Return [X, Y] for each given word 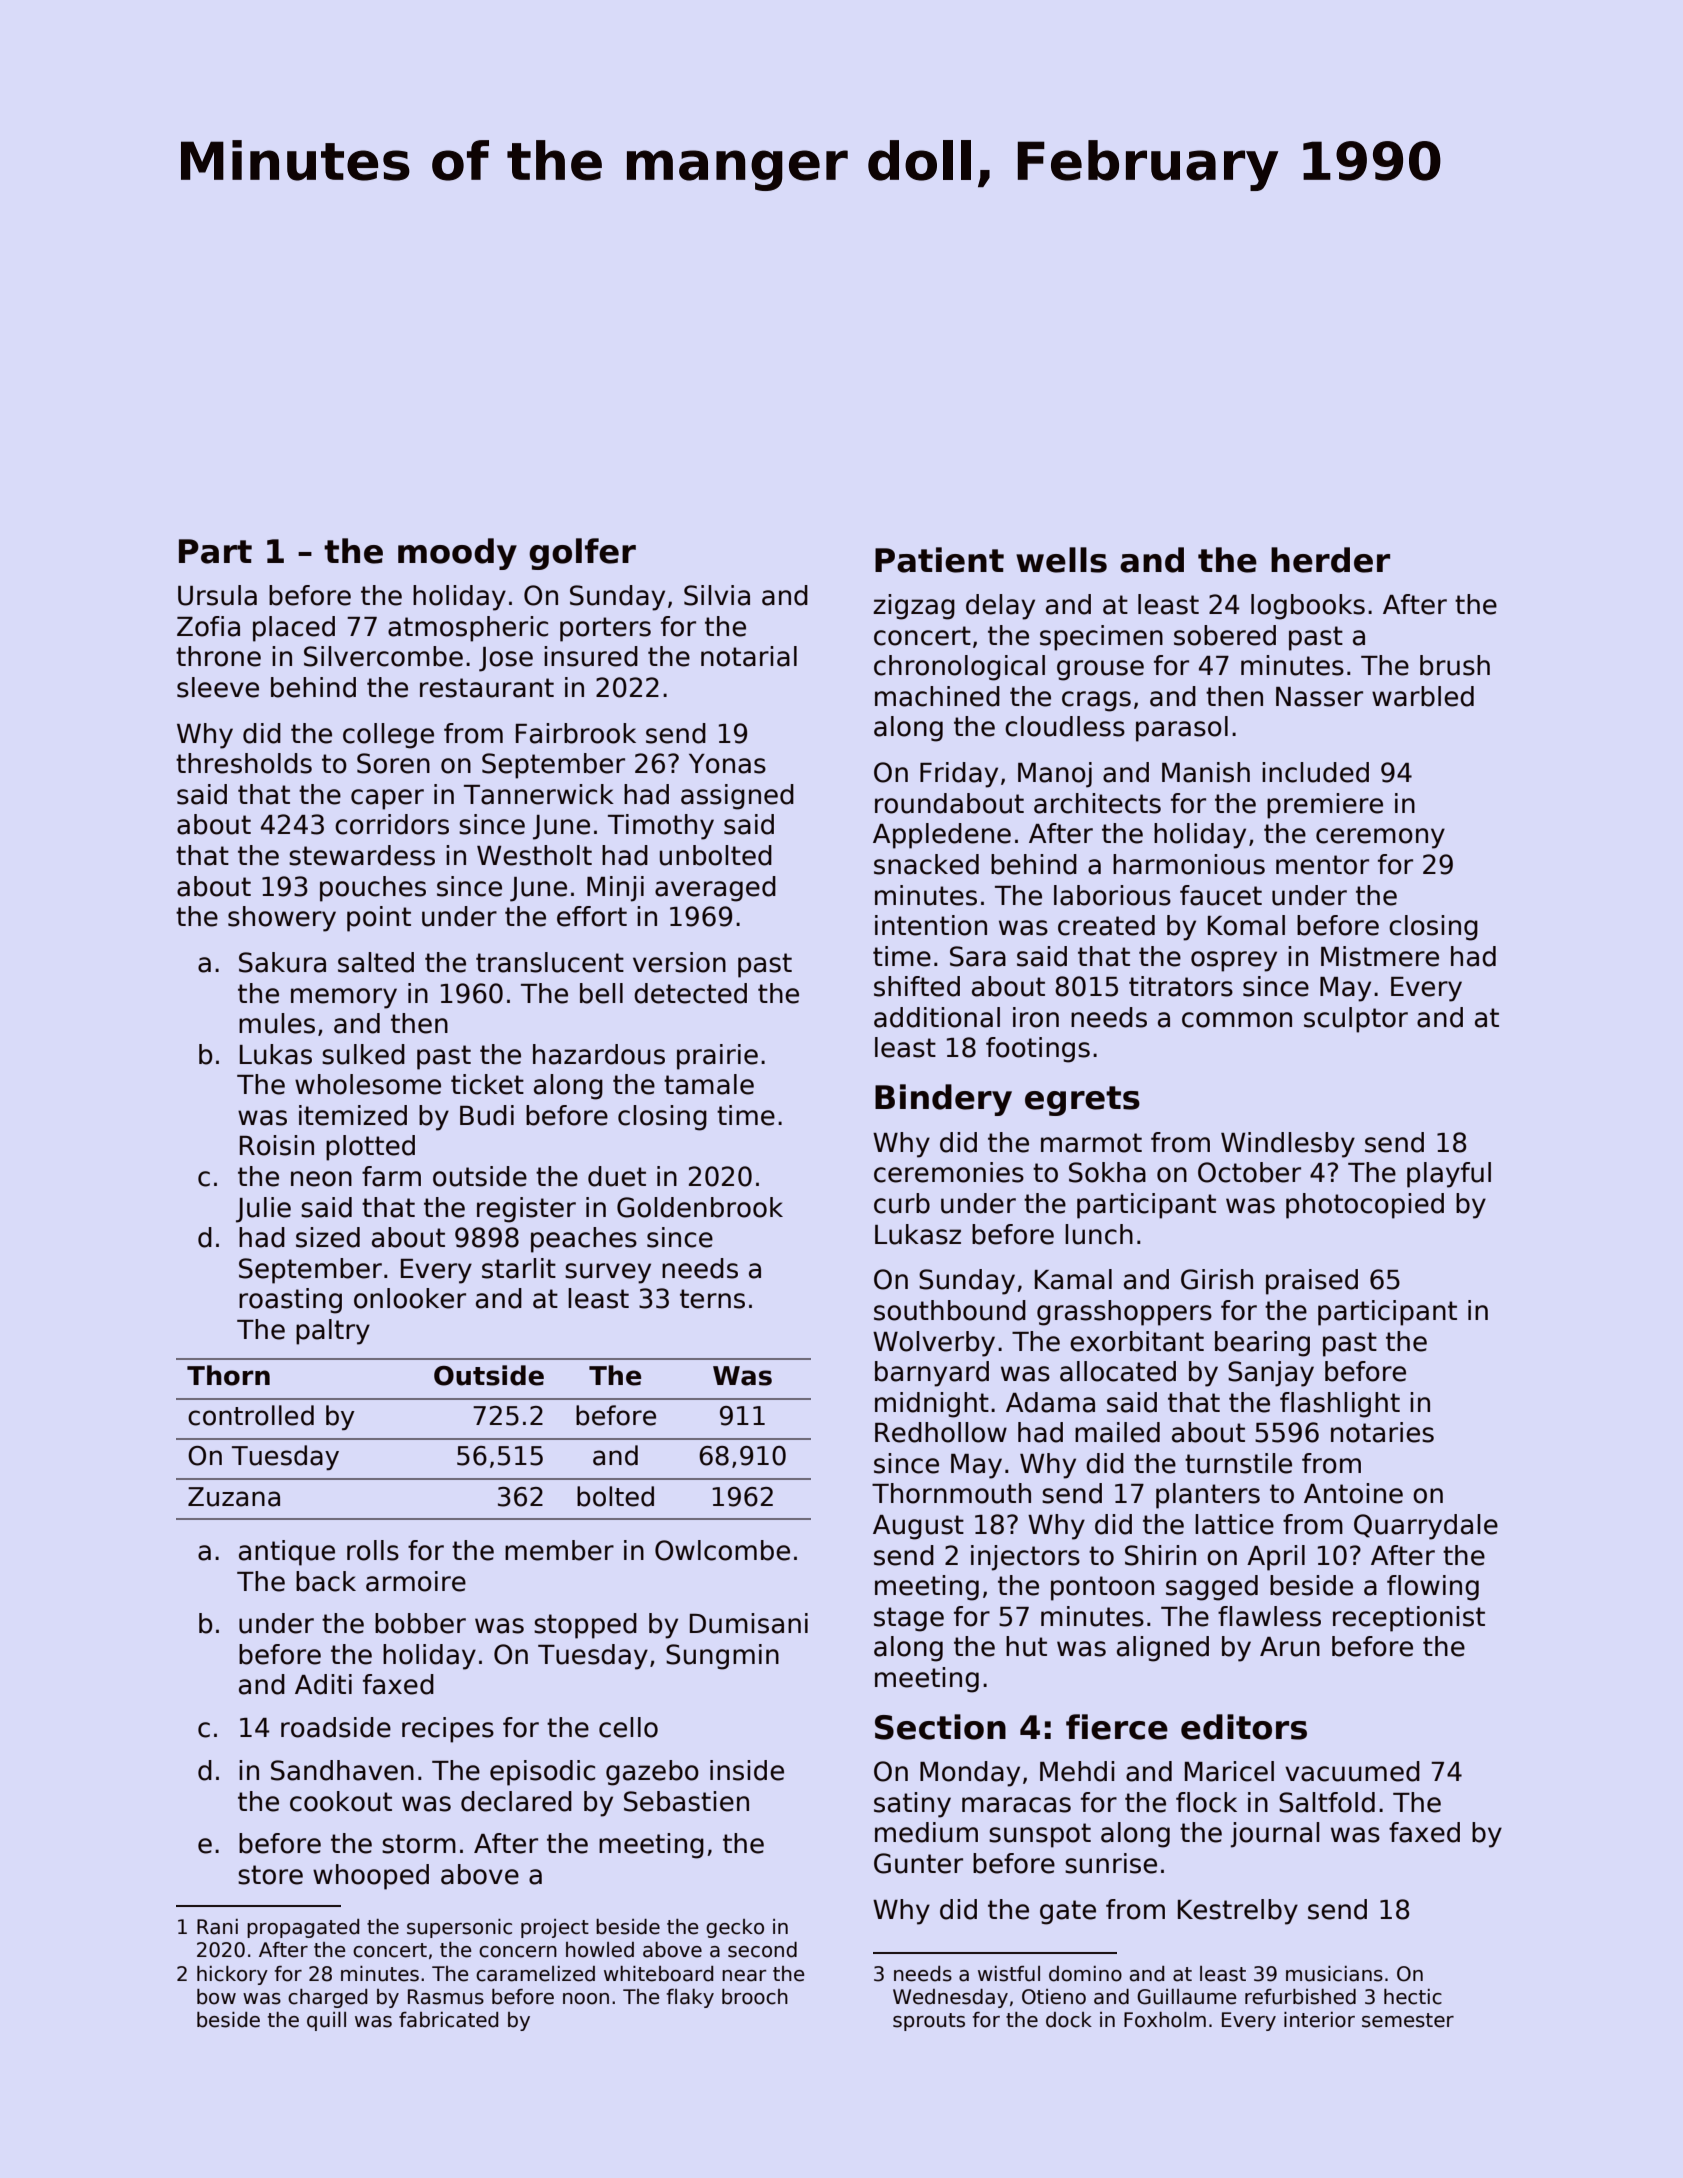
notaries [1382, 1432]
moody [457, 554]
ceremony [1380, 838]
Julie [263, 1210]
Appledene [942, 836]
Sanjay [1271, 1374]
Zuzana [234, 1497]
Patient [939, 560]
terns [712, 1299]
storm [419, 1844]
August [918, 1527]
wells [1061, 560]
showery [282, 919]
